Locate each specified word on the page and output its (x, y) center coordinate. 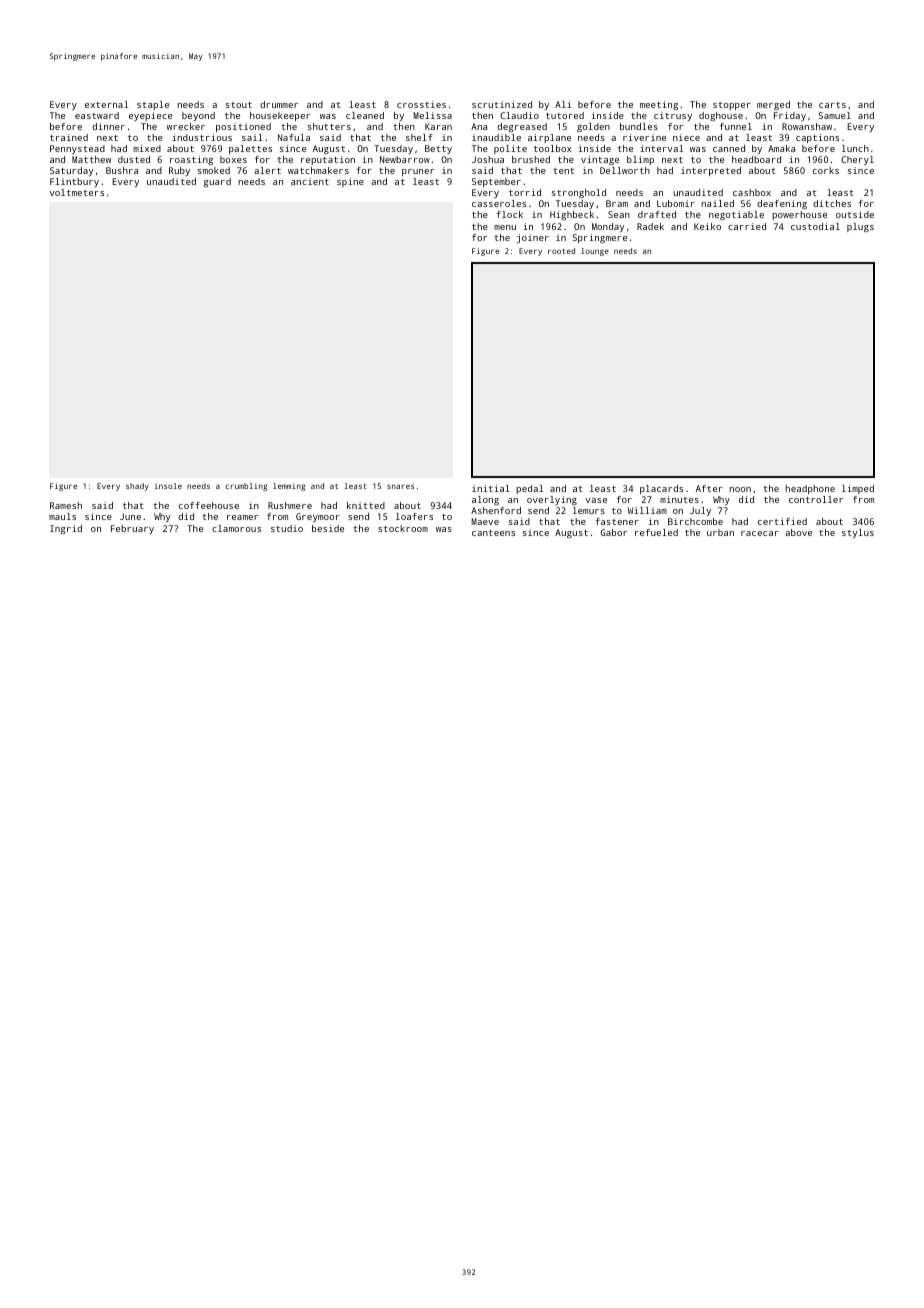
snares (400, 486)
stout (239, 105)
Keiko (707, 226)
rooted (561, 251)
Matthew (92, 159)
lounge (595, 252)
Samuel (834, 115)
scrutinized (502, 104)
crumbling (246, 487)
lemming (289, 487)
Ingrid (66, 529)
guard (217, 182)
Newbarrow (405, 159)
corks (826, 170)
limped (858, 489)
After (709, 488)
